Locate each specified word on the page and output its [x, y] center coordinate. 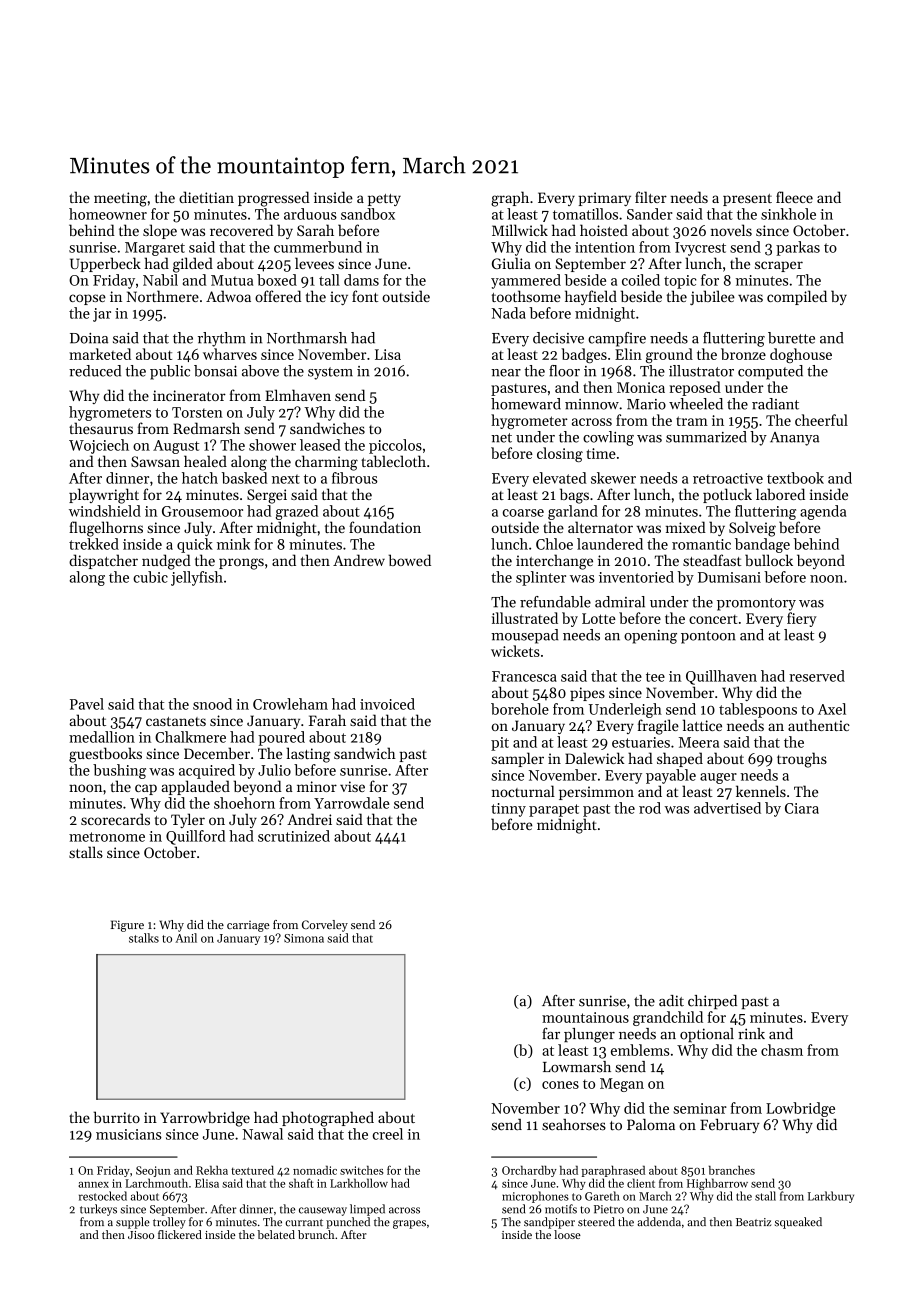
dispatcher [103, 561]
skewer [613, 478]
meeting [120, 199]
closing [560, 454]
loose [567, 1234]
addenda [659, 1222]
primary [604, 199]
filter [651, 197]
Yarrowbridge [205, 1119]
